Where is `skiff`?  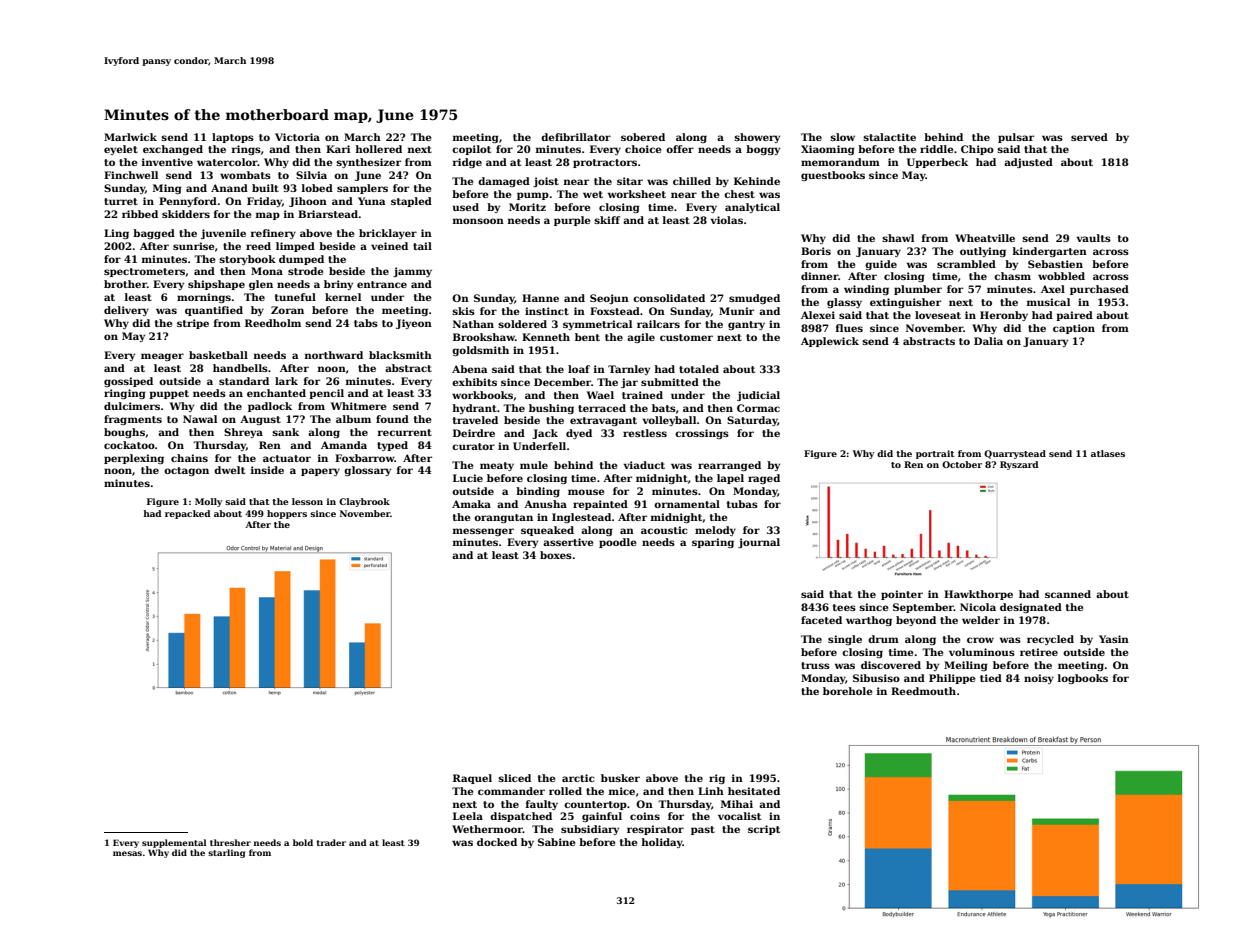
skiff is located at coordinates (607, 220).
